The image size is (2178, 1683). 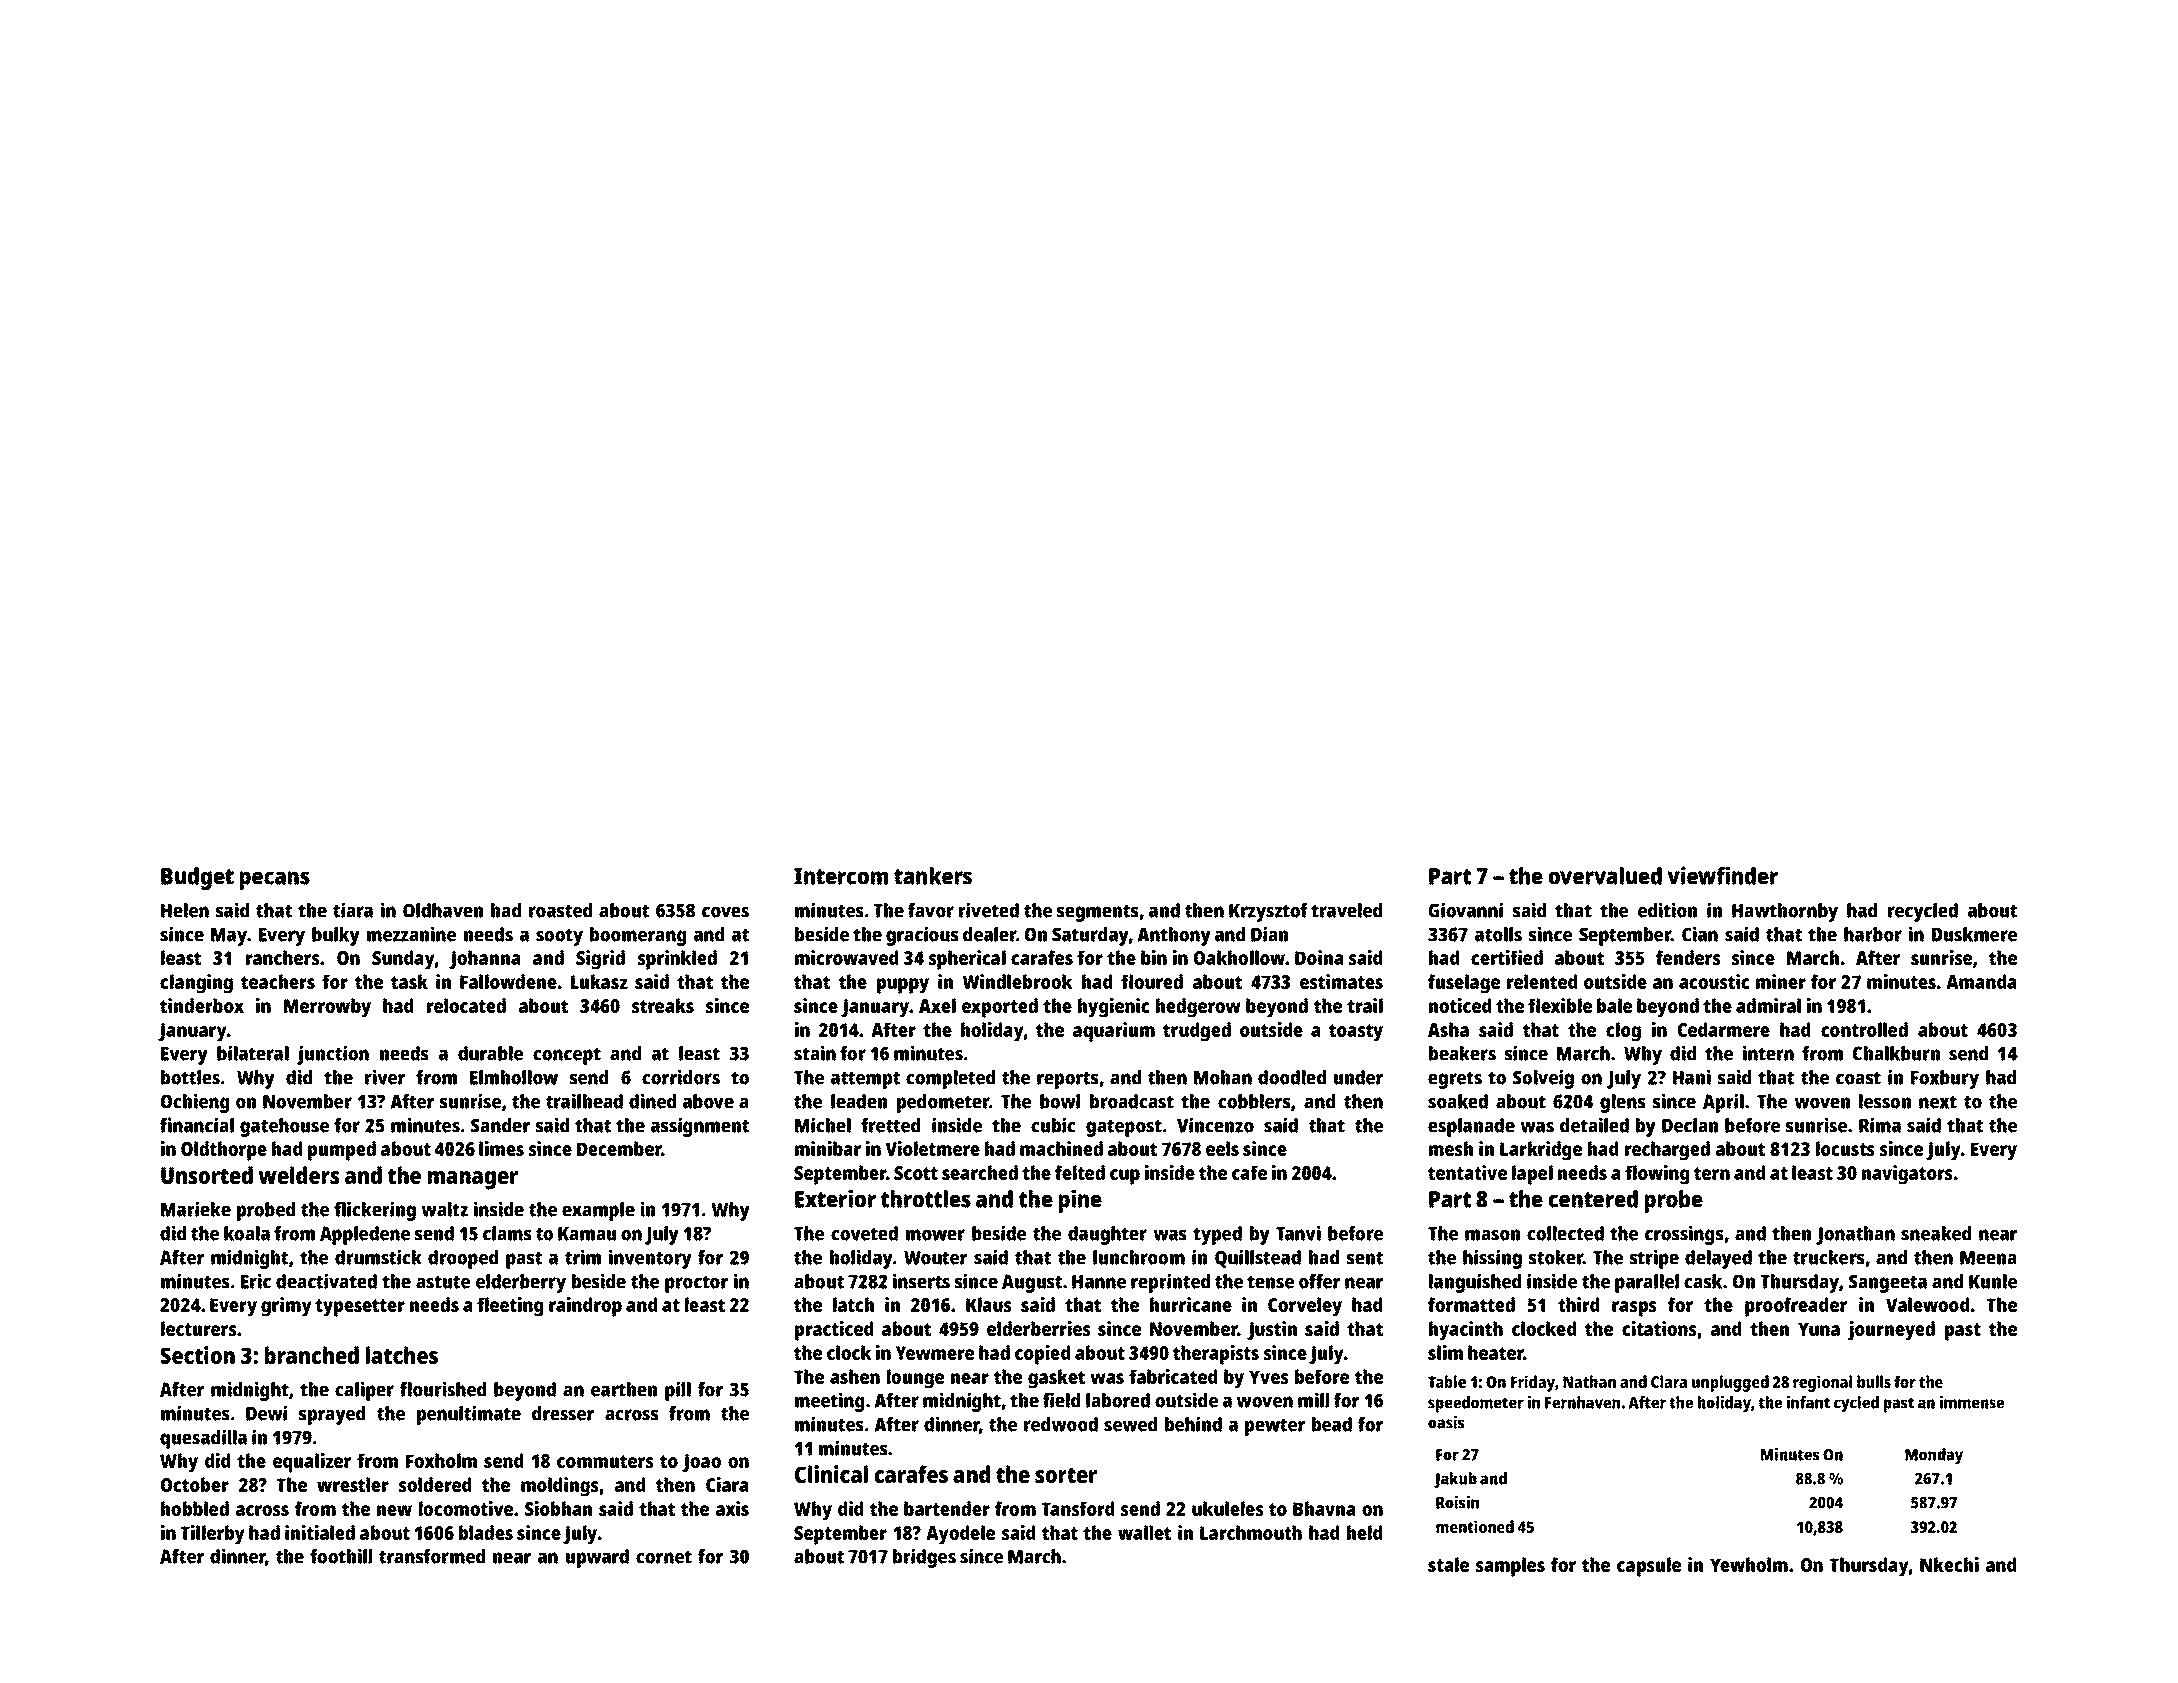 I want to click on limes, so click(x=501, y=1148).
